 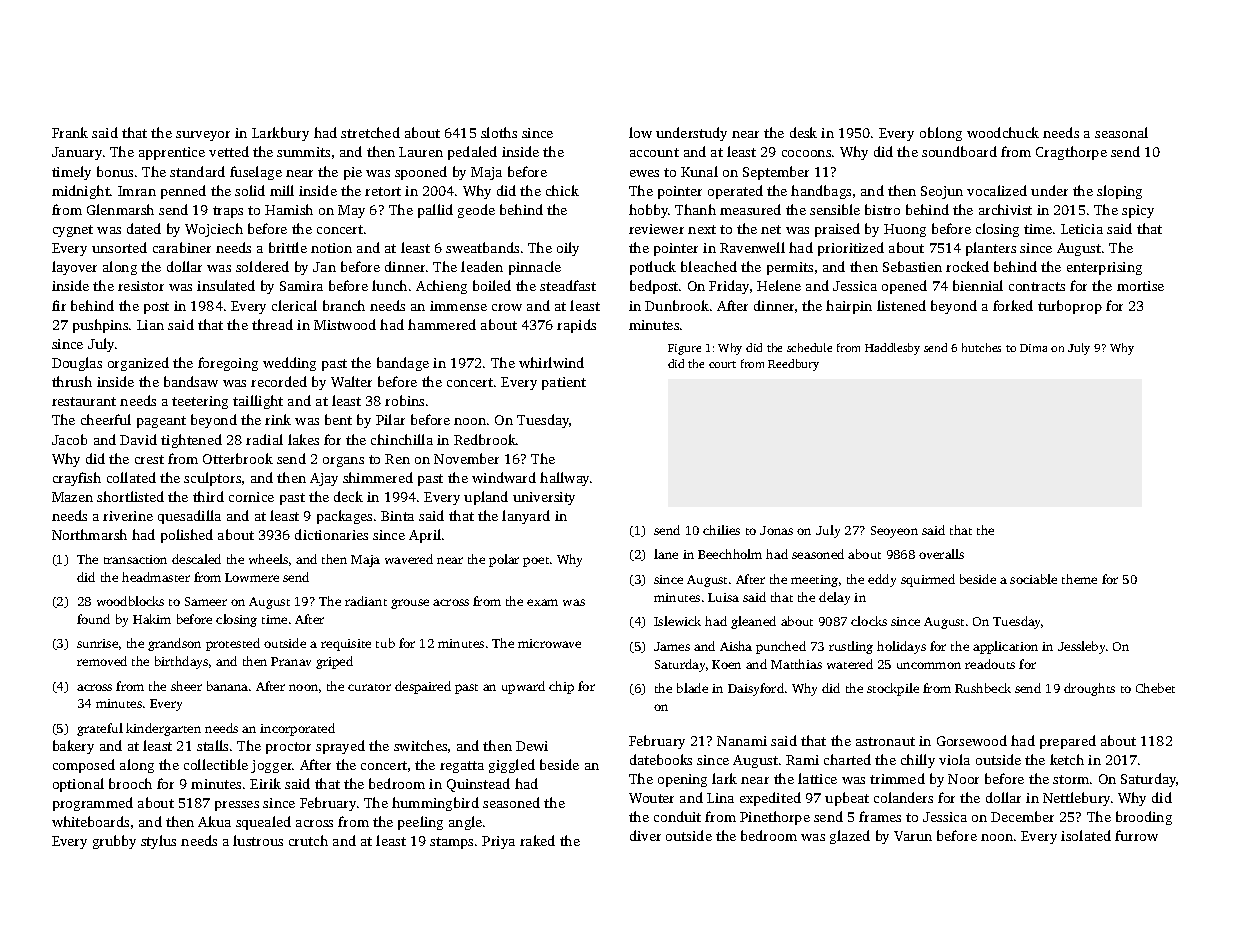 What do you see at coordinates (776, 530) in the document?
I see `Jonas` at bounding box center [776, 530].
